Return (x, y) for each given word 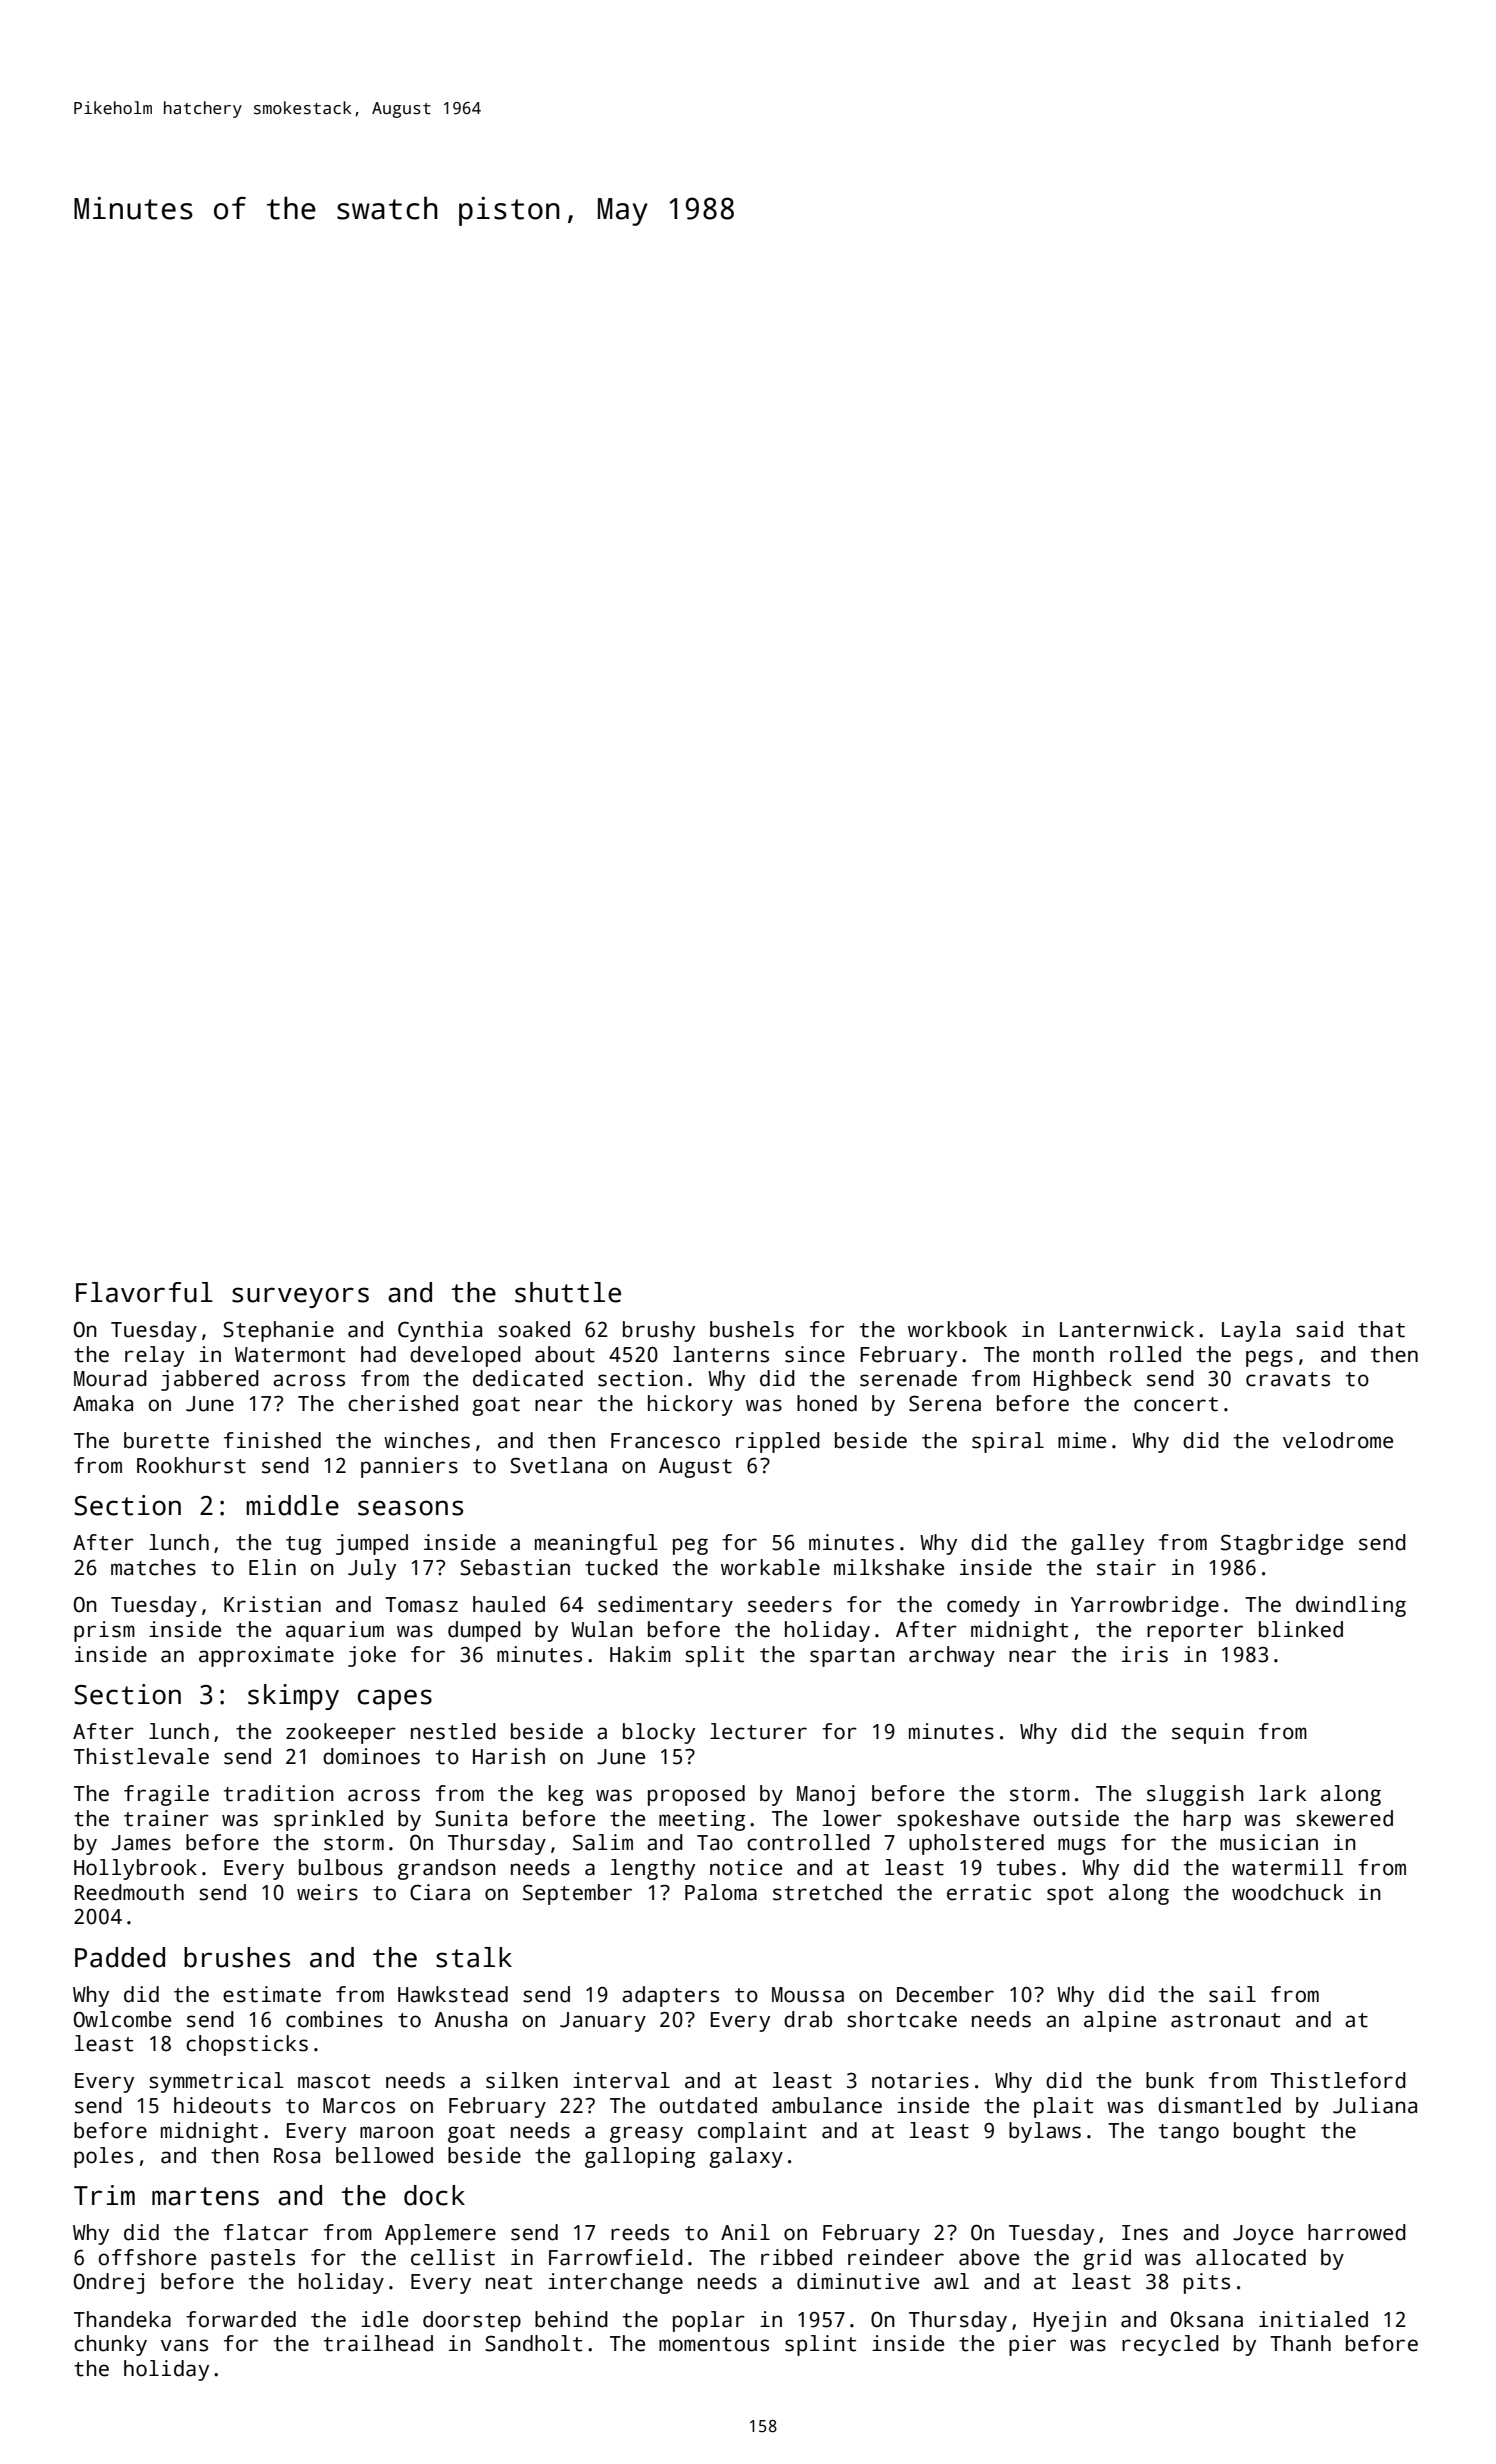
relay (154, 1356)
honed (827, 1403)
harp (1207, 1820)
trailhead (378, 2343)
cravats (1288, 1379)
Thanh (1300, 2343)
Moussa (808, 1995)
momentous (714, 2344)
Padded (120, 1957)
